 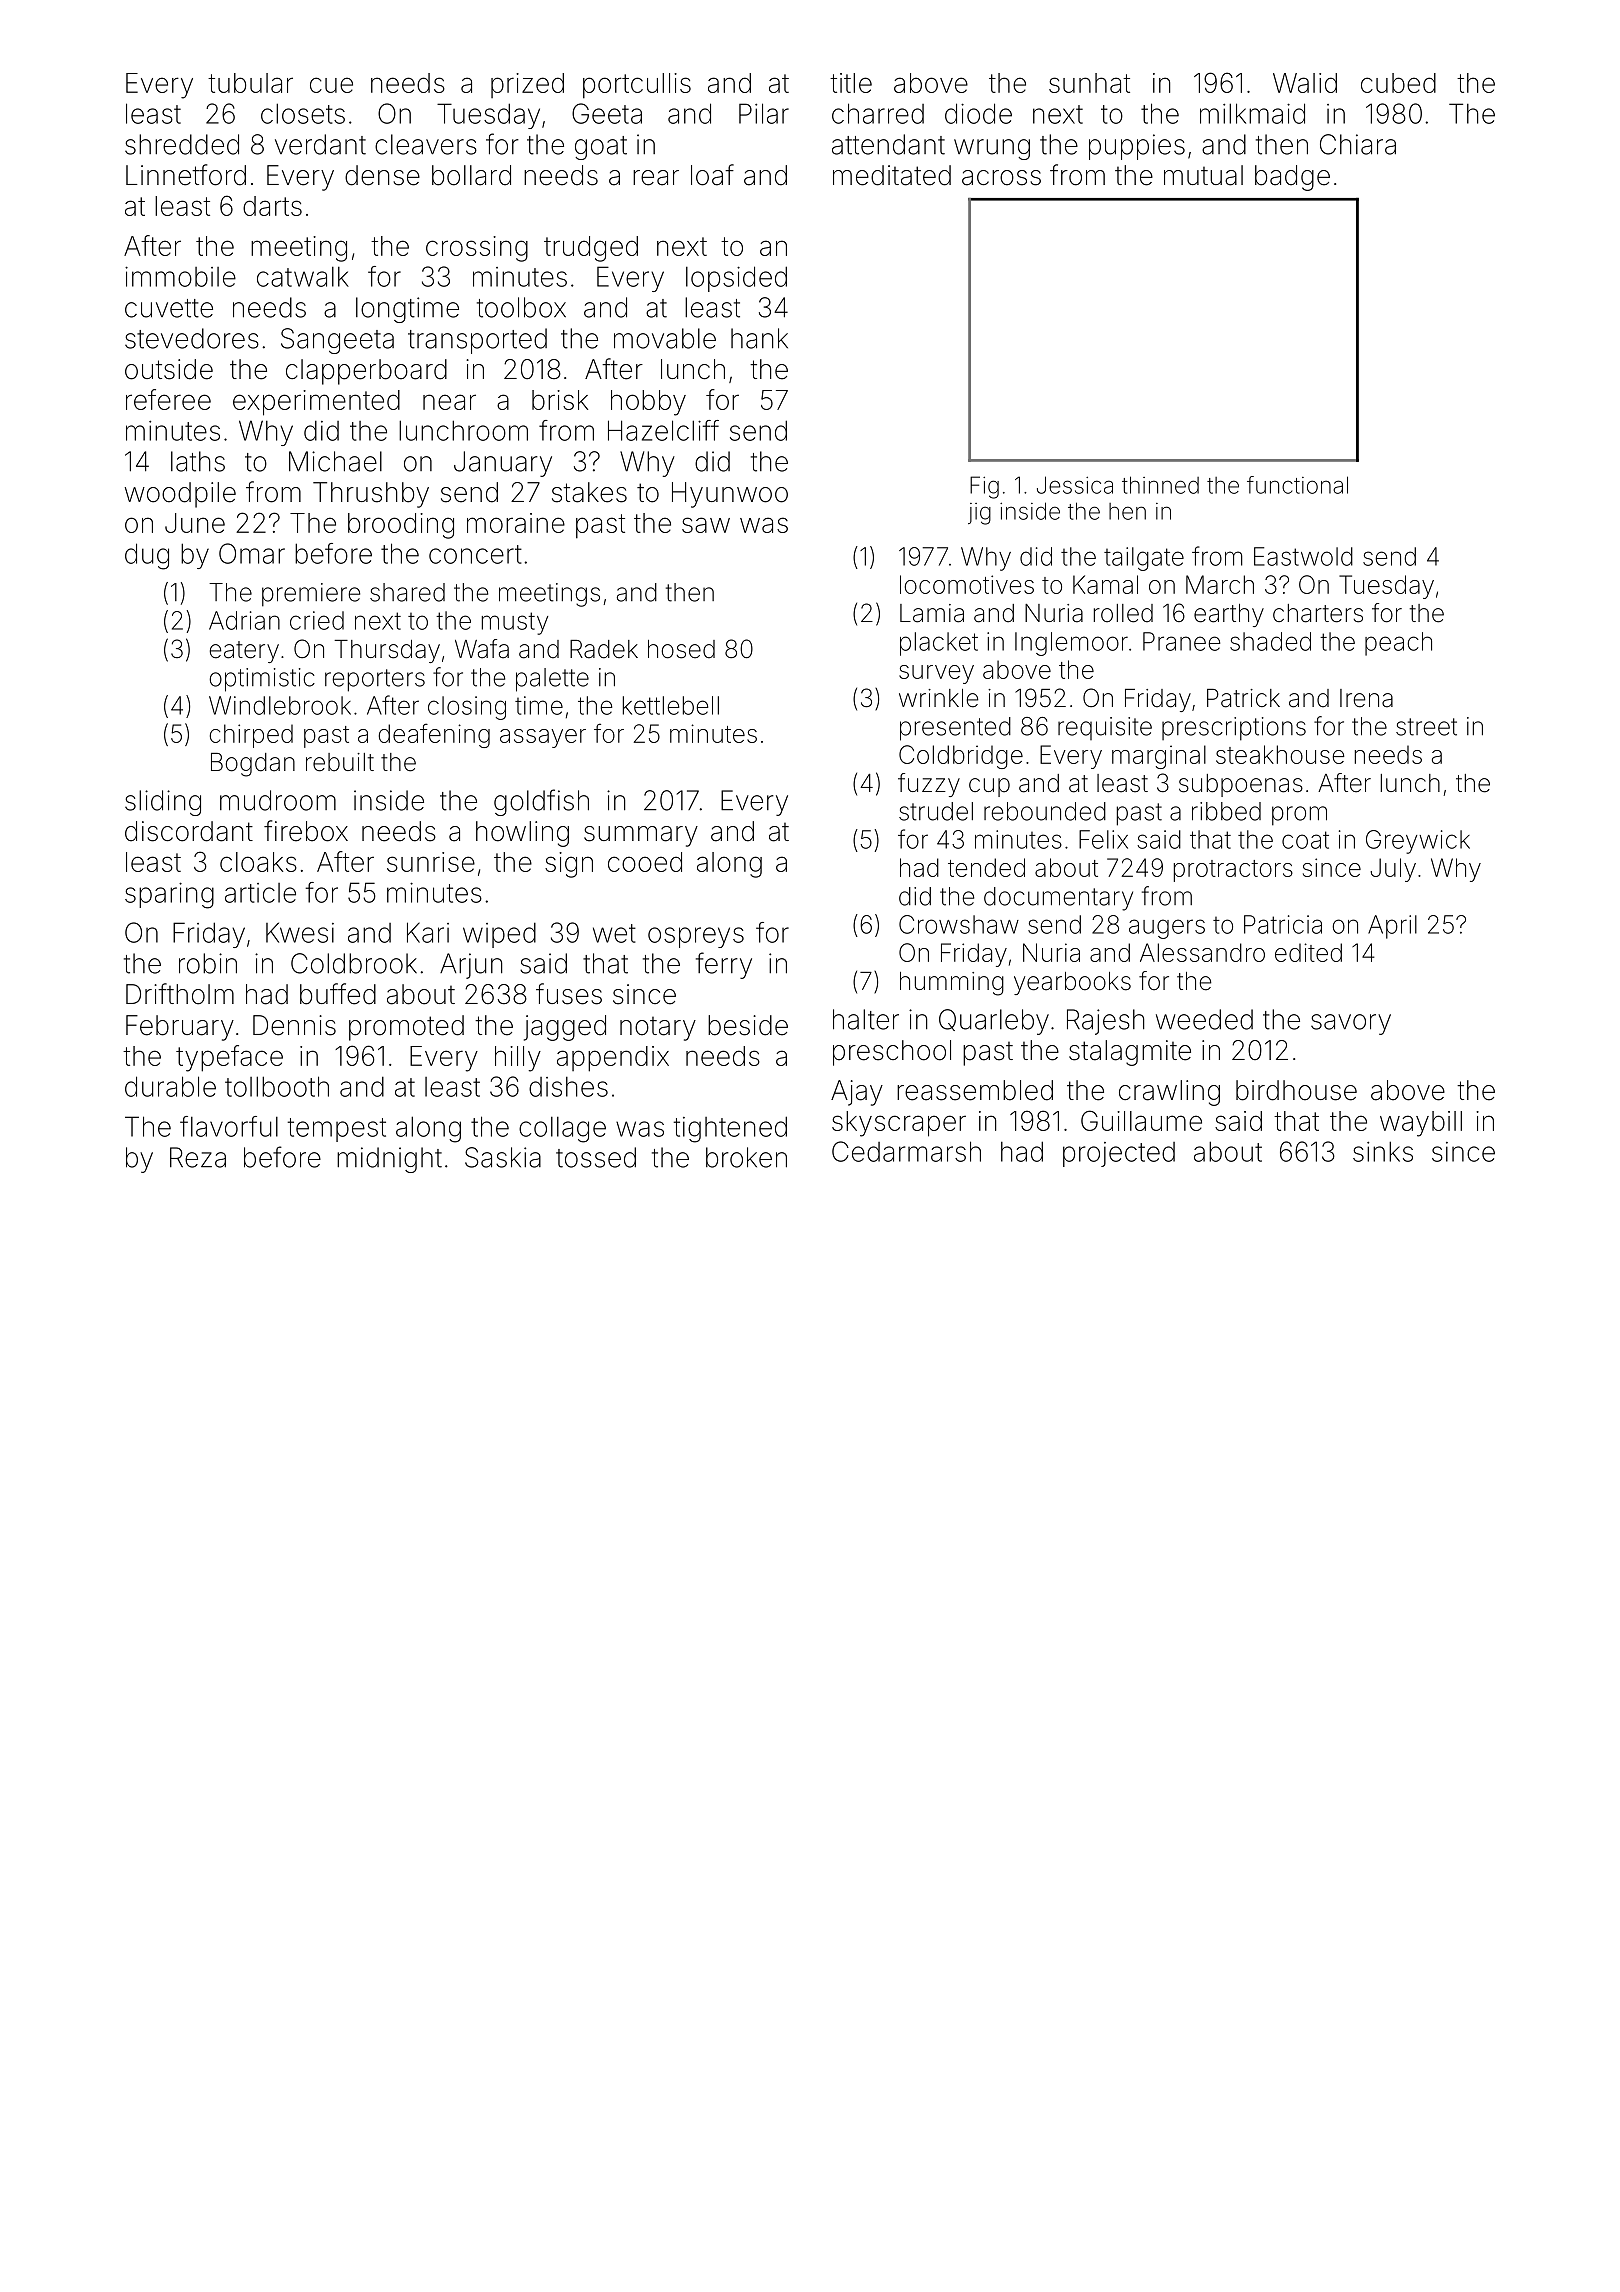 What do you see at coordinates (482, 649) in the document?
I see `Wafa` at bounding box center [482, 649].
